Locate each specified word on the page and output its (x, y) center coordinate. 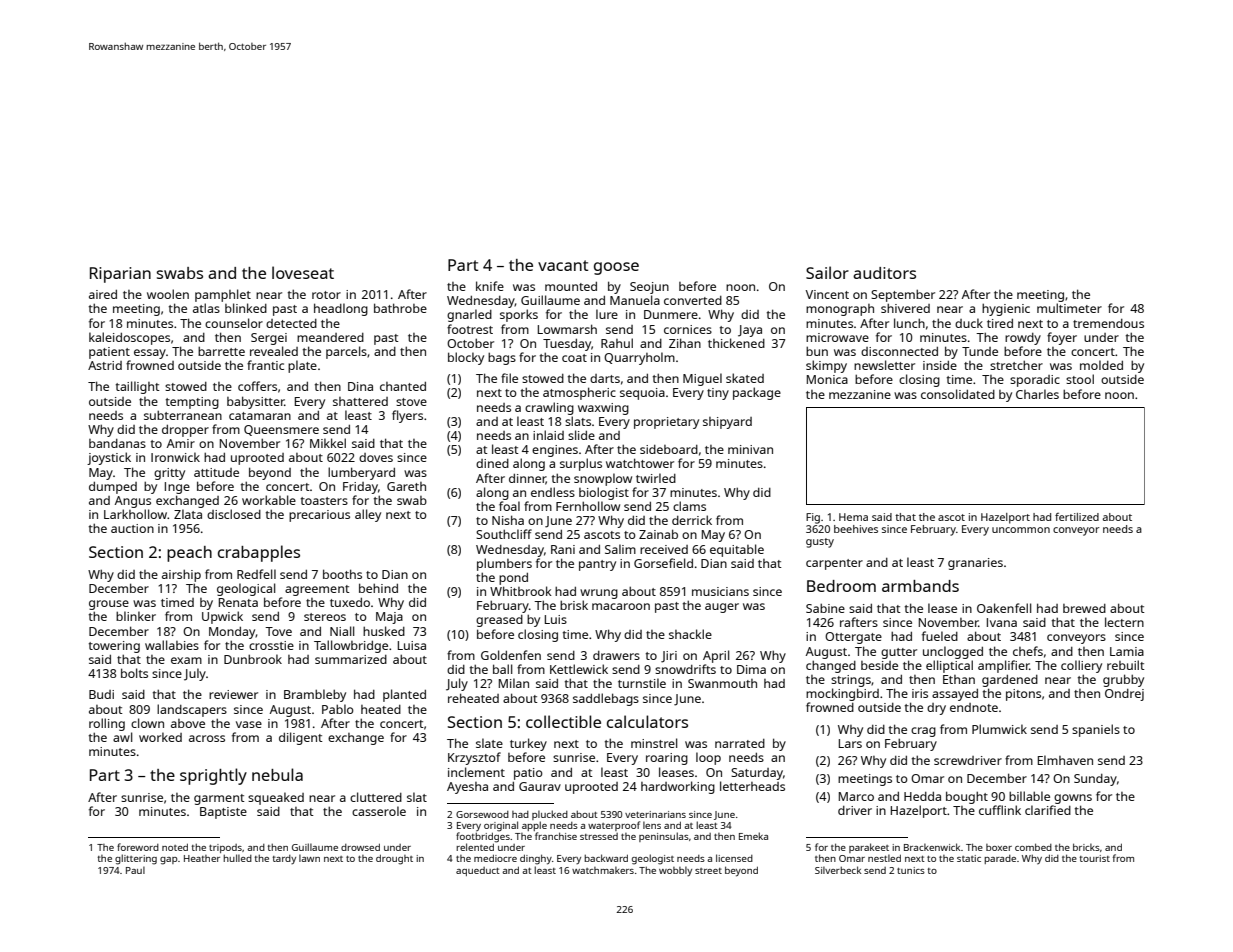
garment (219, 799)
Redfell (256, 574)
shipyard (727, 423)
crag (923, 732)
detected (291, 323)
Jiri (669, 657)
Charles (1037, 394)
